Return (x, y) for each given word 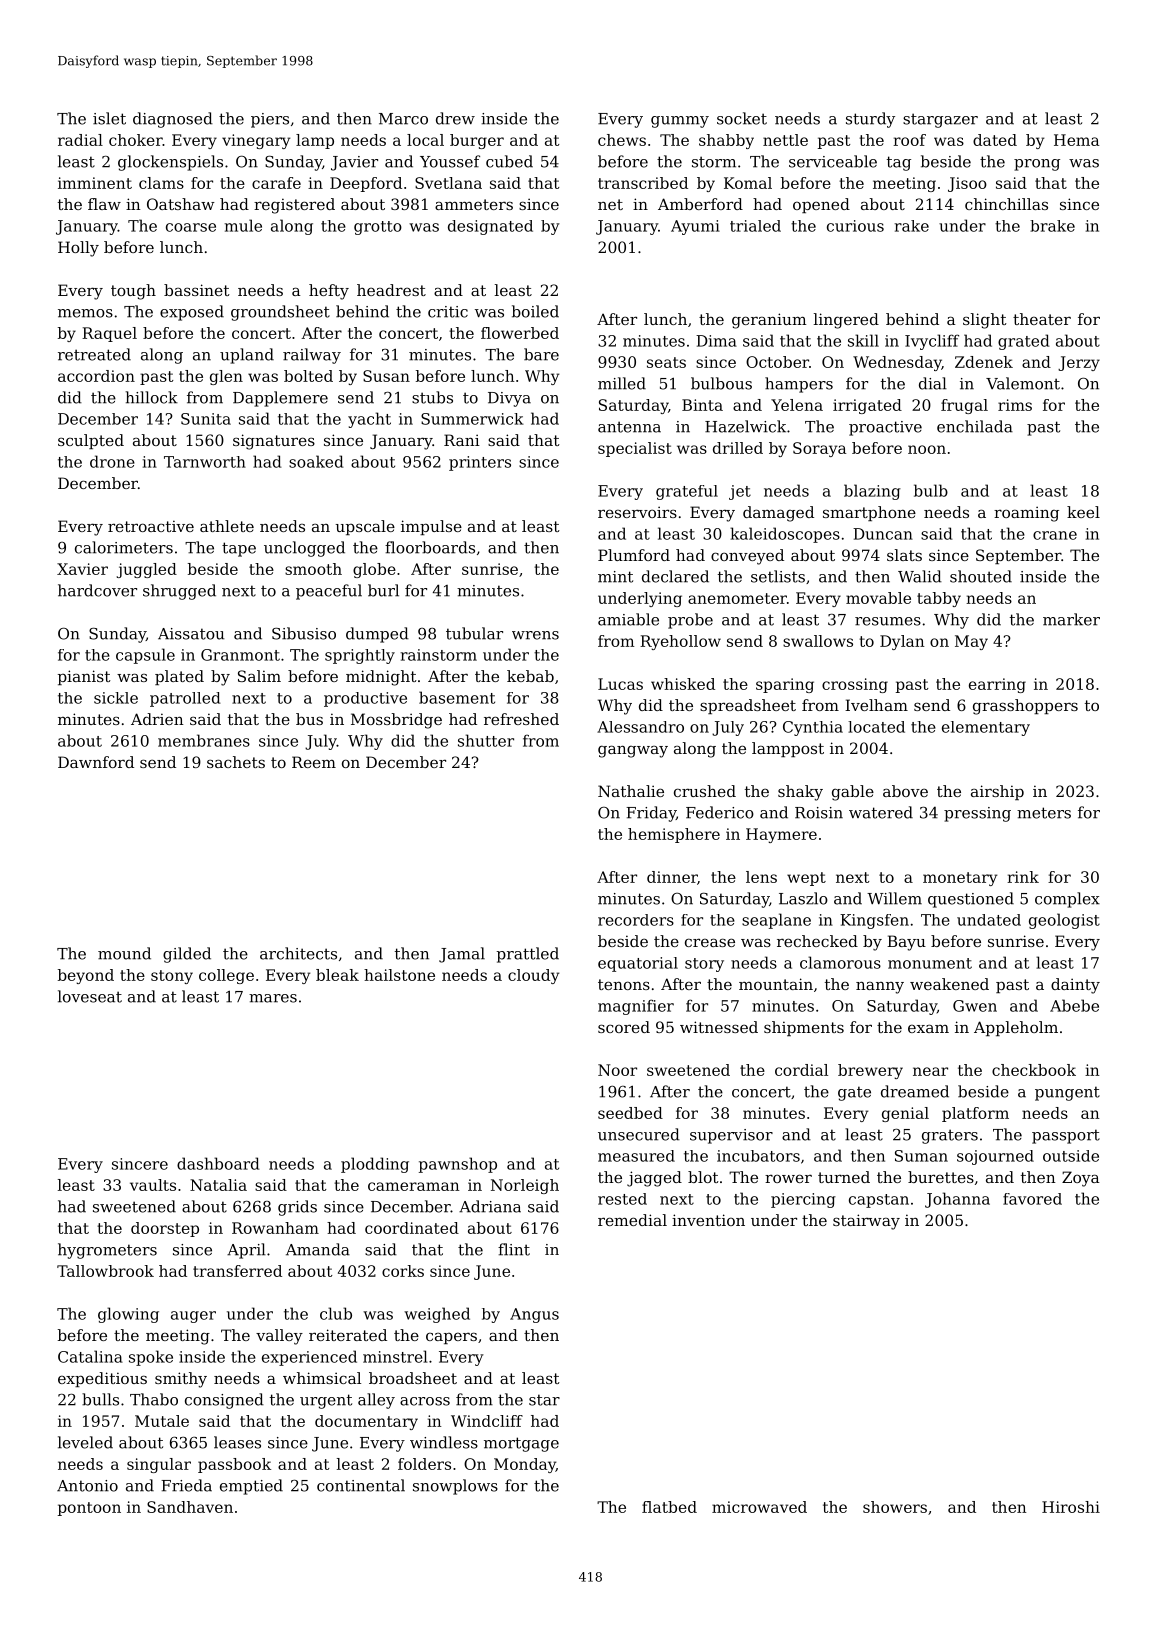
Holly (78, 249)
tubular (474, 633)
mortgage (521, 1444)
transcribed (643, 183)
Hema (1076, 140)
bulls (100, 1399)
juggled (147, 570)
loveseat (90, 996)
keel (1083, 512)
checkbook (1034, 1070)
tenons (624, 984)
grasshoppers (1025, 707)
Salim (259, 676)
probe (690, 621)
